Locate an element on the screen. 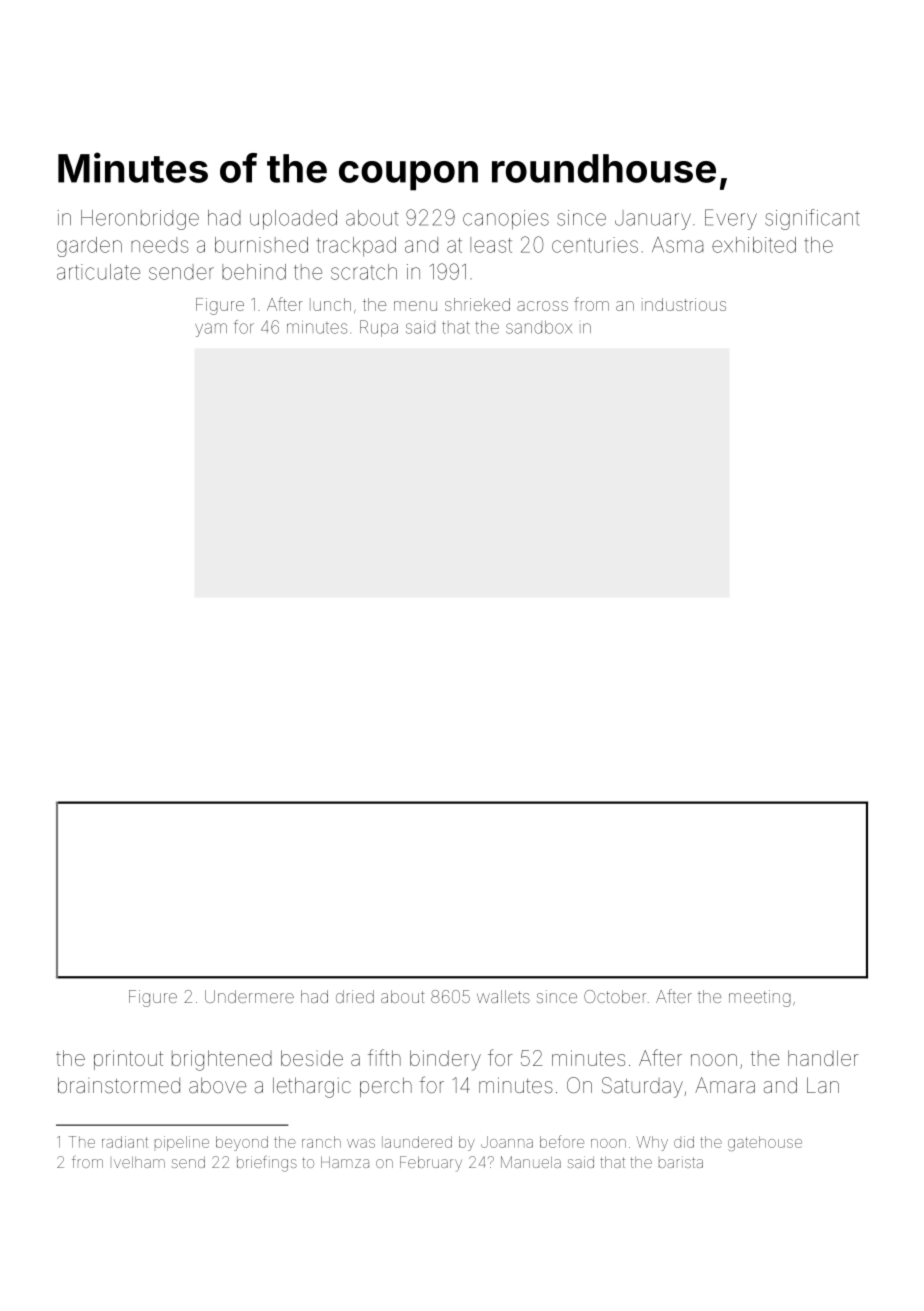 This screenshot has width=924, height=1311. Lan is located at coordinates (823, 1085).
